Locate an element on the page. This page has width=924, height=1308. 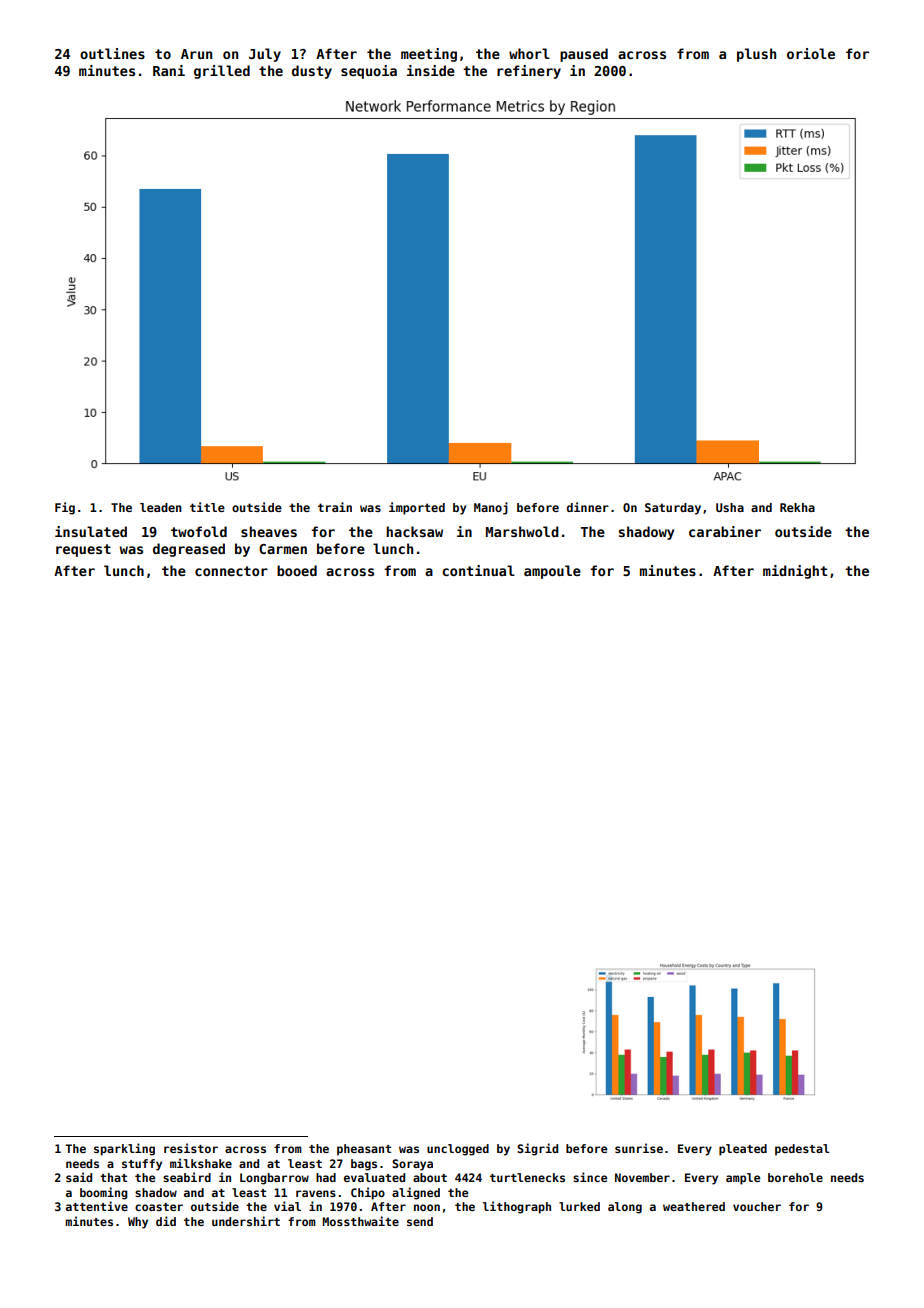
outlines is located at coordinates (112, 53).
